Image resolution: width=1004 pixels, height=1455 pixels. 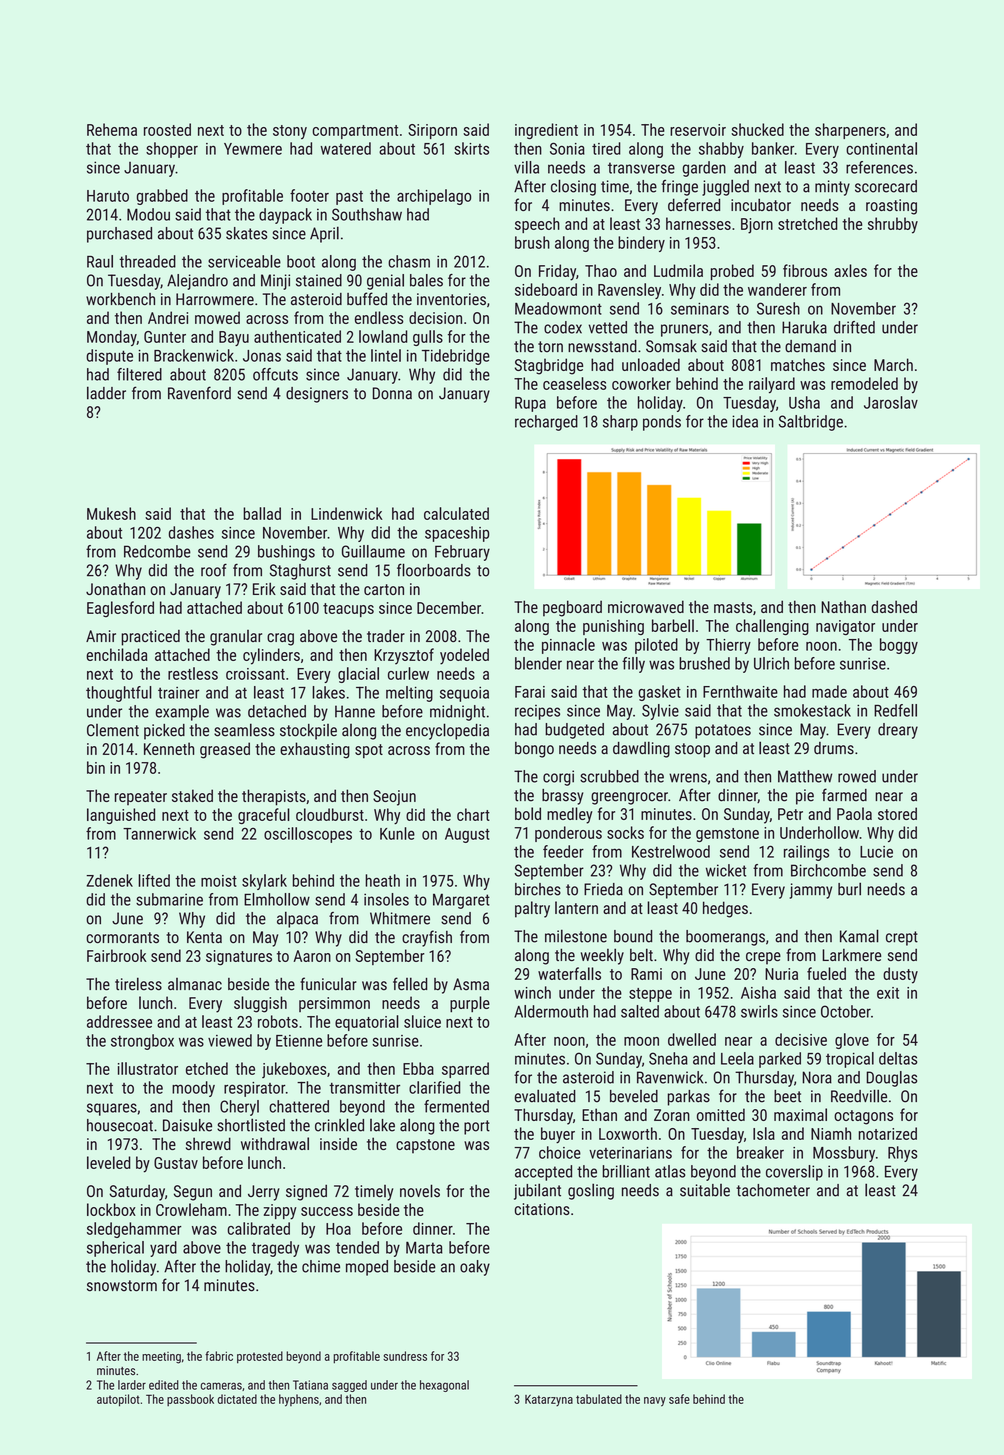 I want to click on Jaroslav, so click(x=891, y=402).
